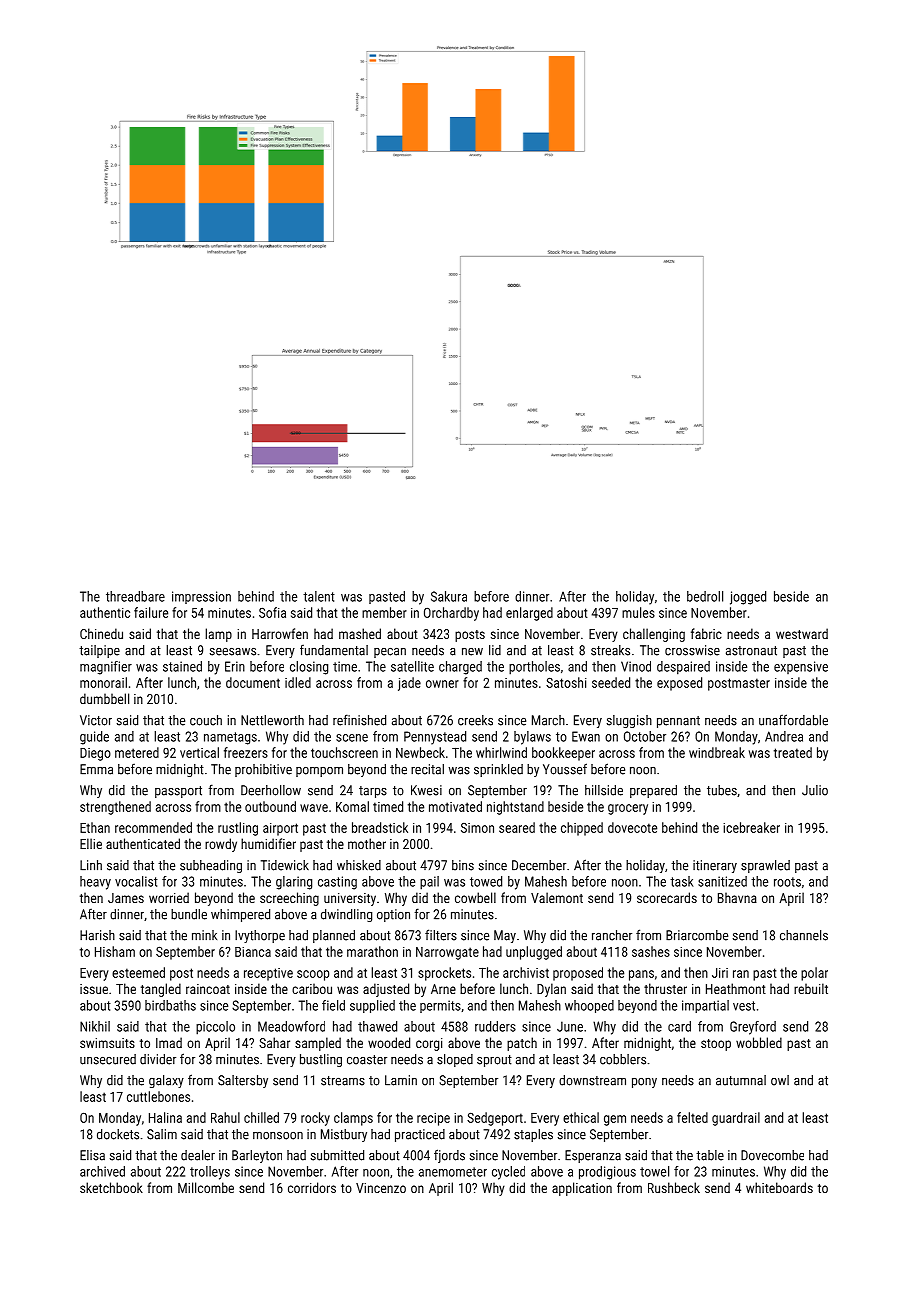 This screenshot has height=1316, width=908. Describe the element at coordinates (582, 829) in the screenshot. I see `chipped` at that location.
